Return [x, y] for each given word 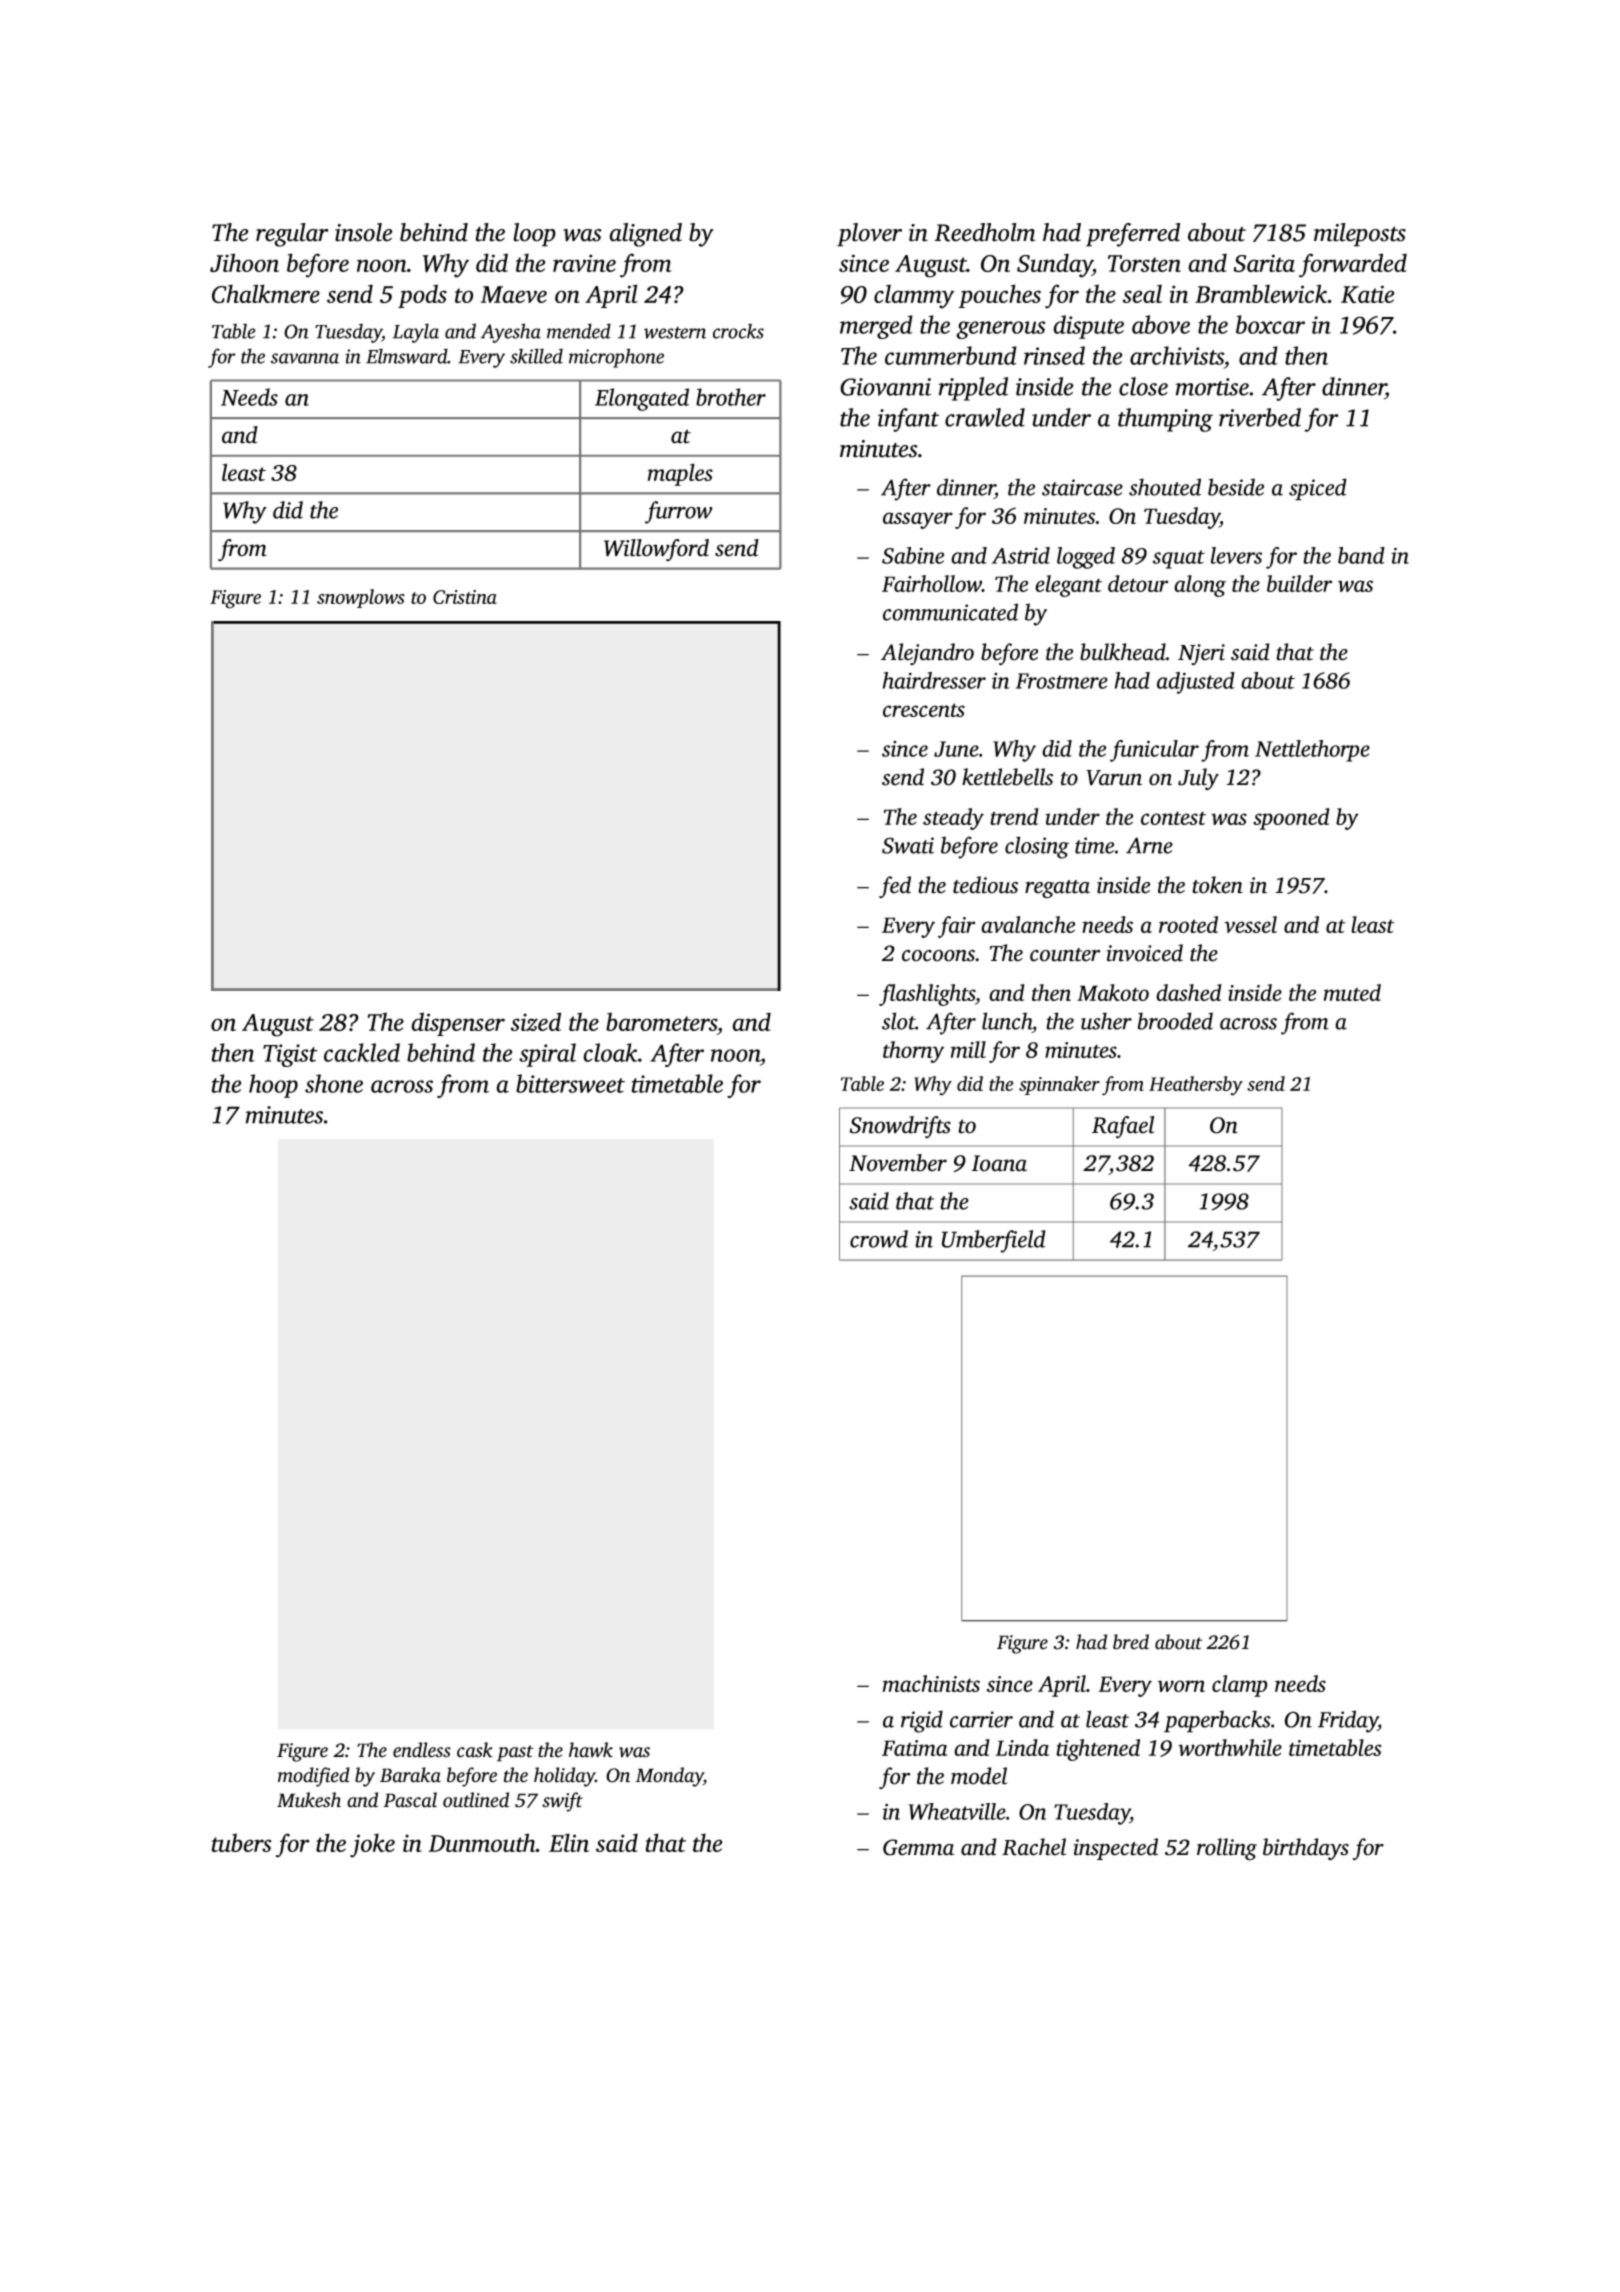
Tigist [290, 1055]
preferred [1133, 235]
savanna [305, 358]
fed [895, 887]
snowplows [361, 598]
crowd [879, 1239]
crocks [738, 331]
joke [372, 1845]
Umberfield [994, 1241]
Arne [1149, 845]
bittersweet [570, 1083]
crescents [924, 710]
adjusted [1196, 683]
